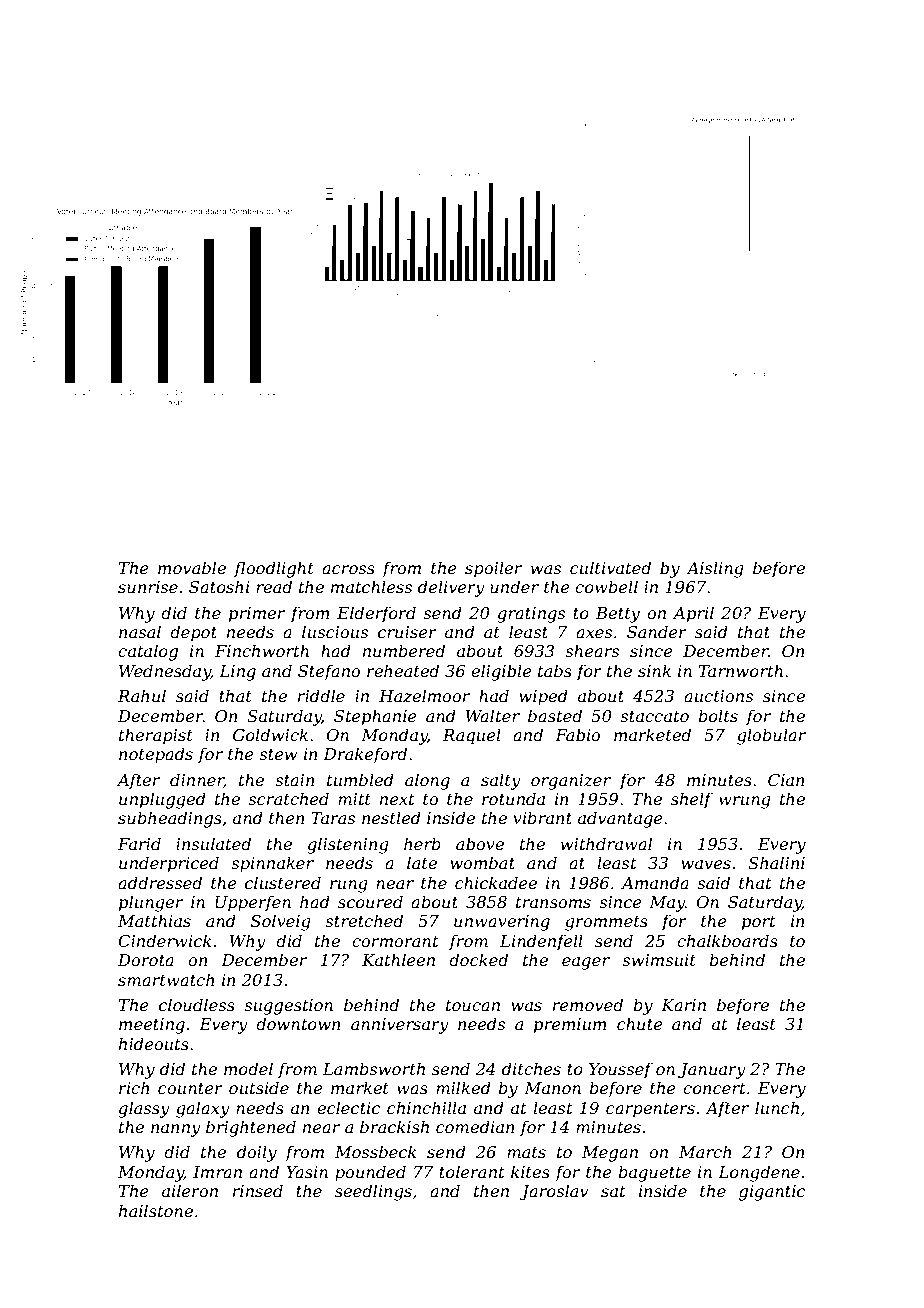 The width and height of the screenshot is (924, 1308). What do you see at coordinates (203, 1109) in the screenshot?
I see `galaxy` at bounding box center [203, 1109].
